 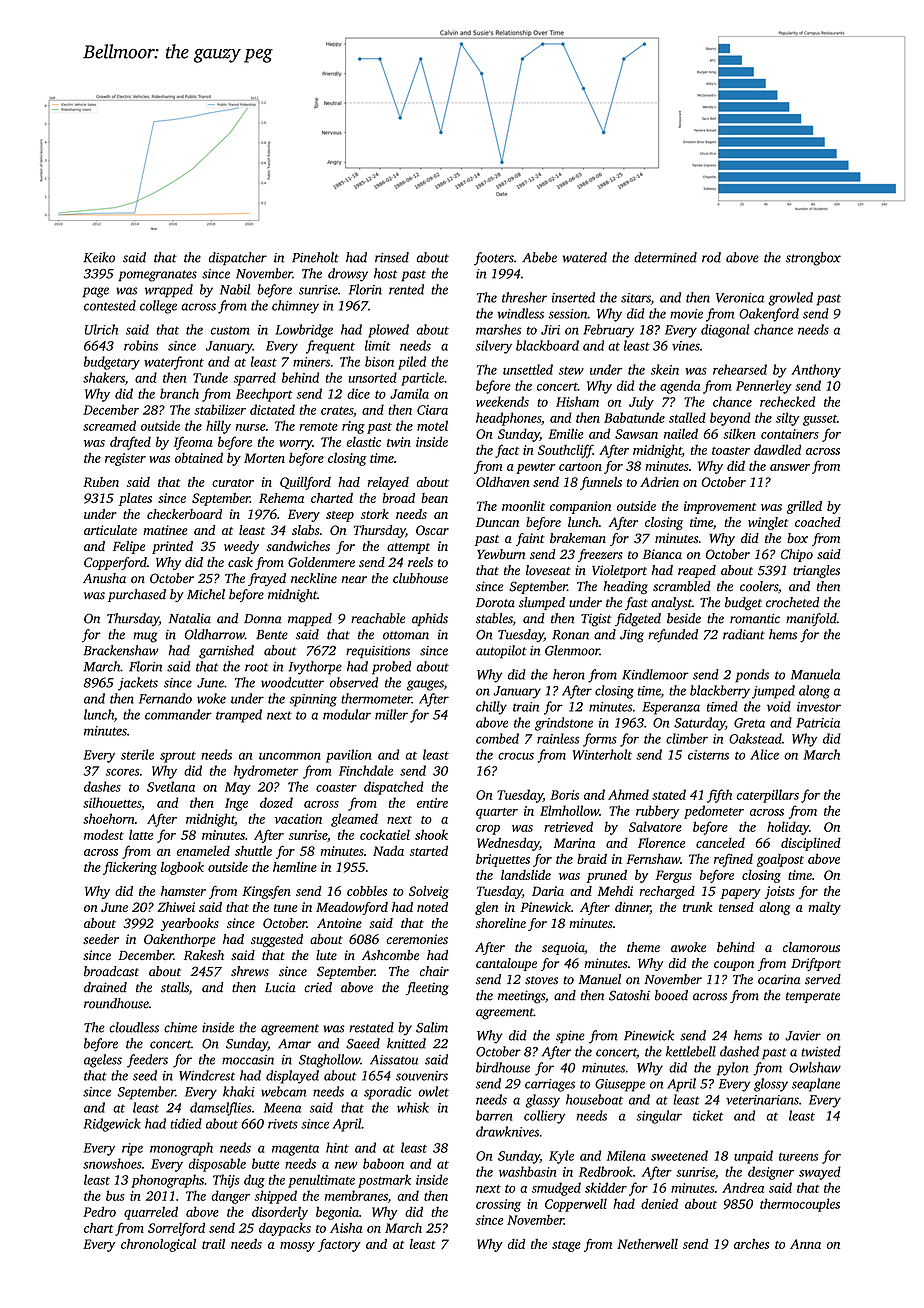 What do you see at coordinates (422, 379) in the screenshot?
I see `particle` at bounding box center [422, 379].
